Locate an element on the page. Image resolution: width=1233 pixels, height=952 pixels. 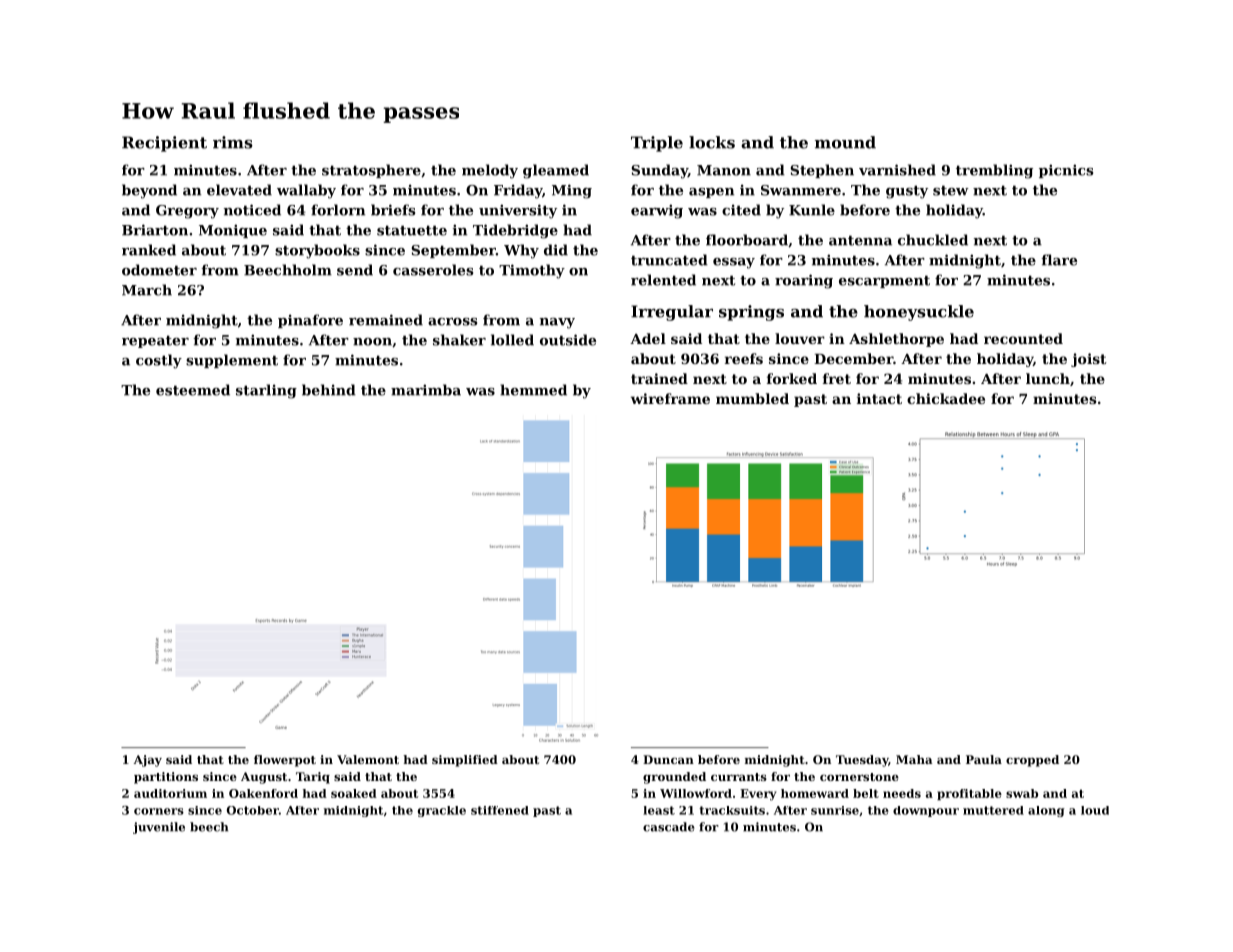
Triple is located at coordinates (657, 144).
